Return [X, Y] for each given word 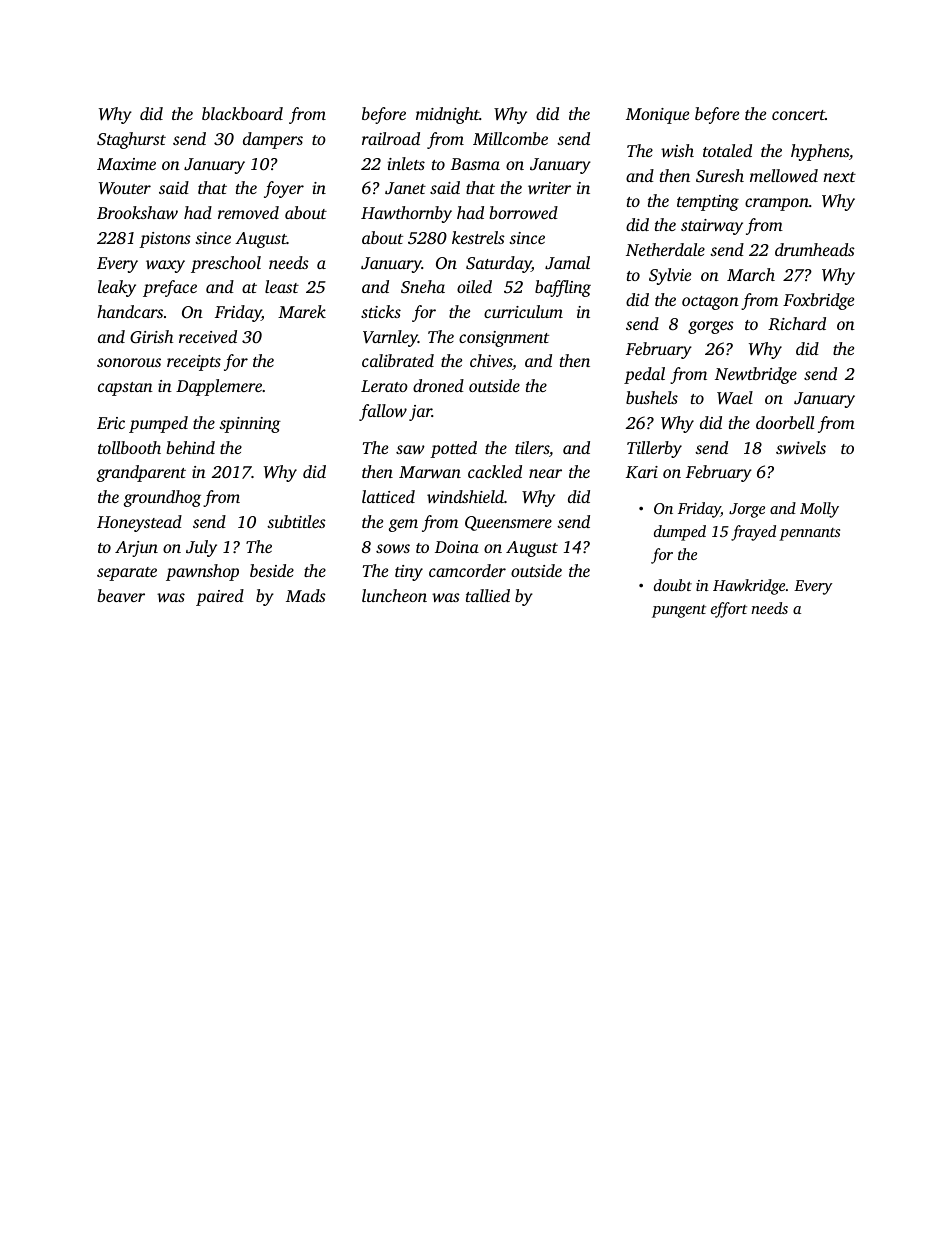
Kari [642, 472]
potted [453, 449]
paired [220, 597]
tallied [488, 595]
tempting [708, 203]
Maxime [126, 164]
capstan [125, 389]
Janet [405, 188]
